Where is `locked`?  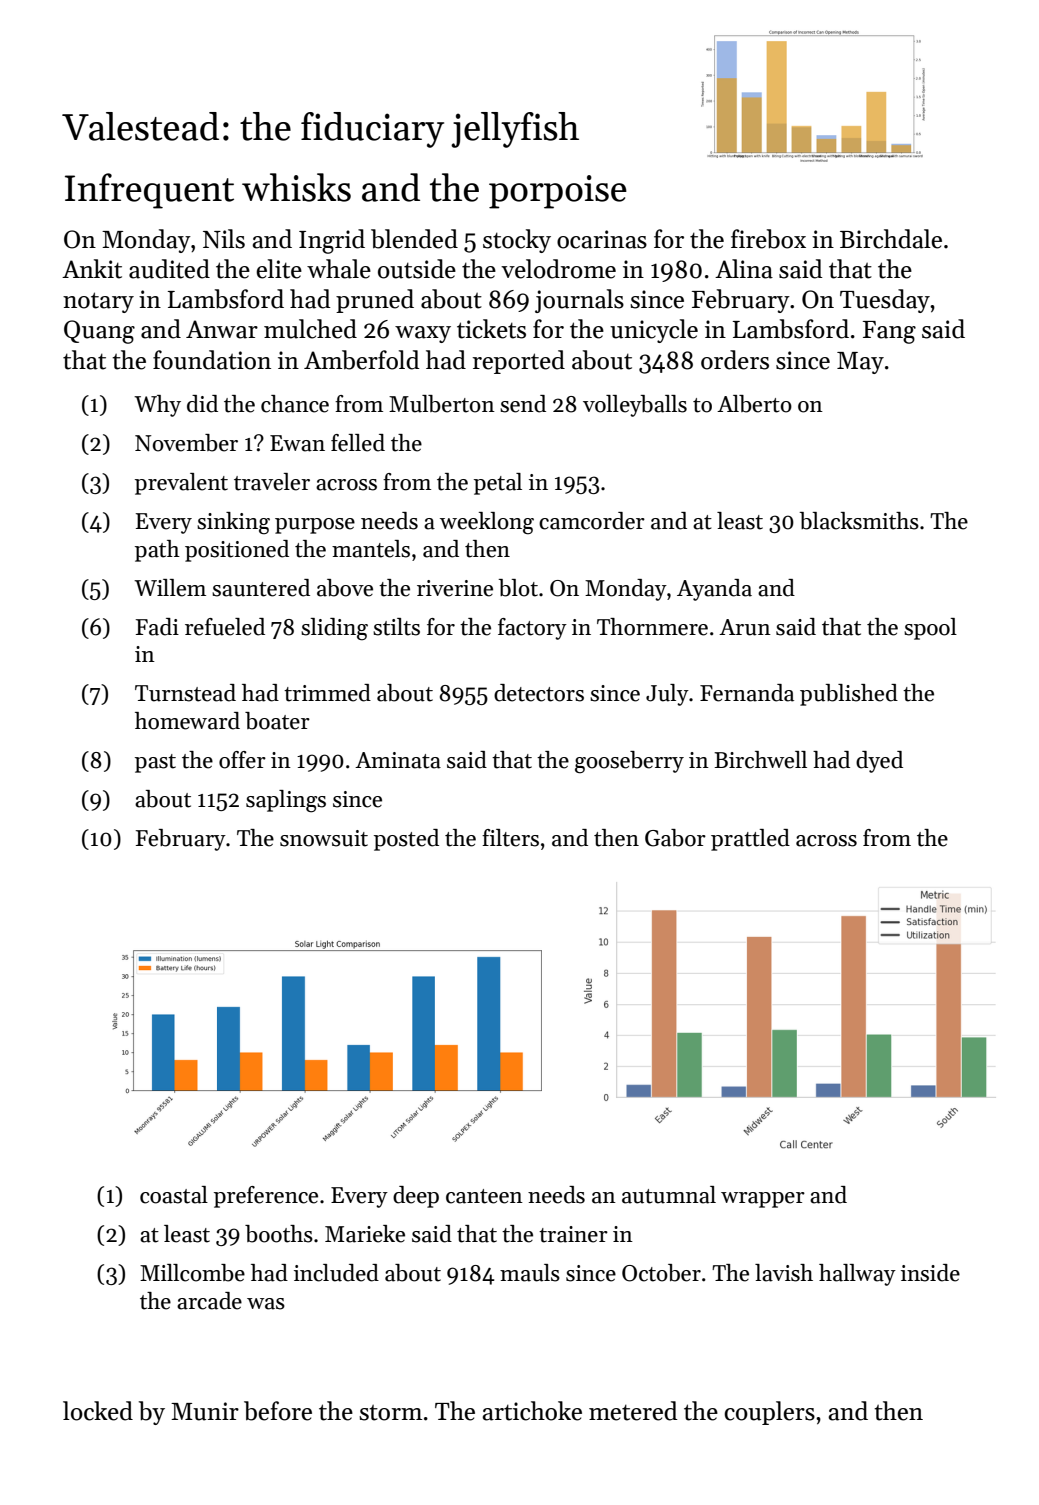
locked is located at coordinates (98, 1411).
